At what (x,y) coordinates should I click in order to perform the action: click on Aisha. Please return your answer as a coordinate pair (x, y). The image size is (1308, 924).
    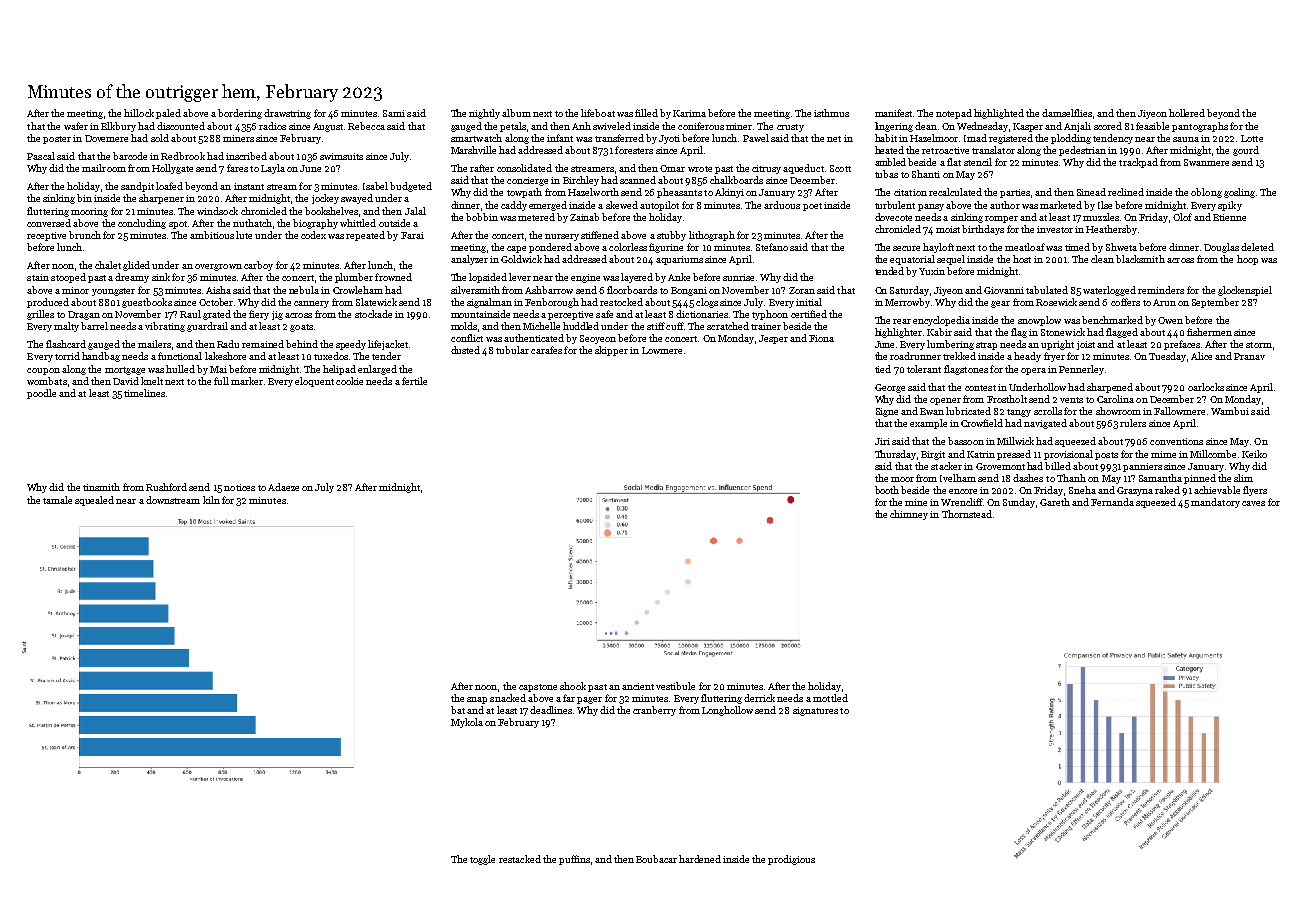
    Looking at the image, I should click on (218, 290).
